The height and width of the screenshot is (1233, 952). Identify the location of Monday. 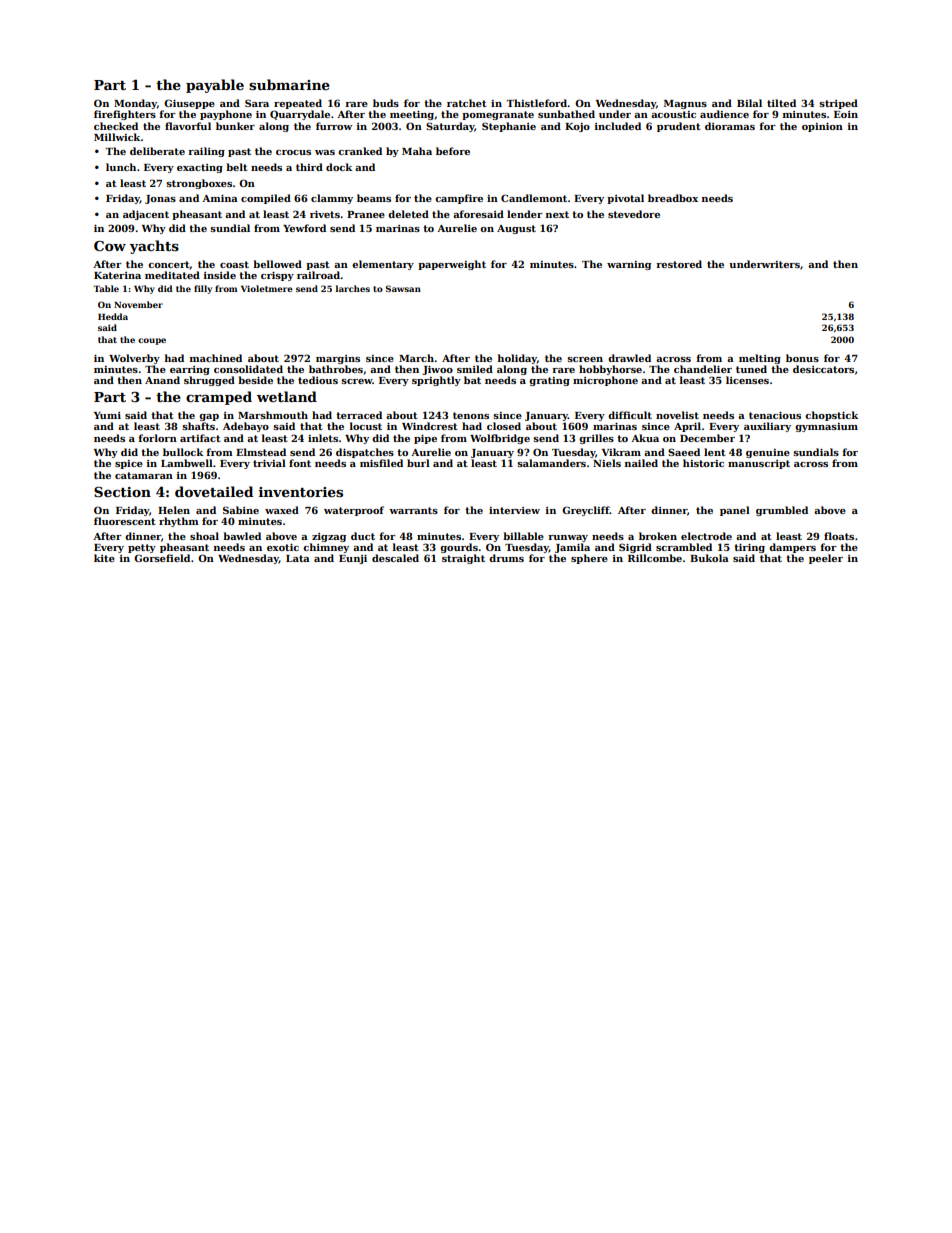
(135, 104).
